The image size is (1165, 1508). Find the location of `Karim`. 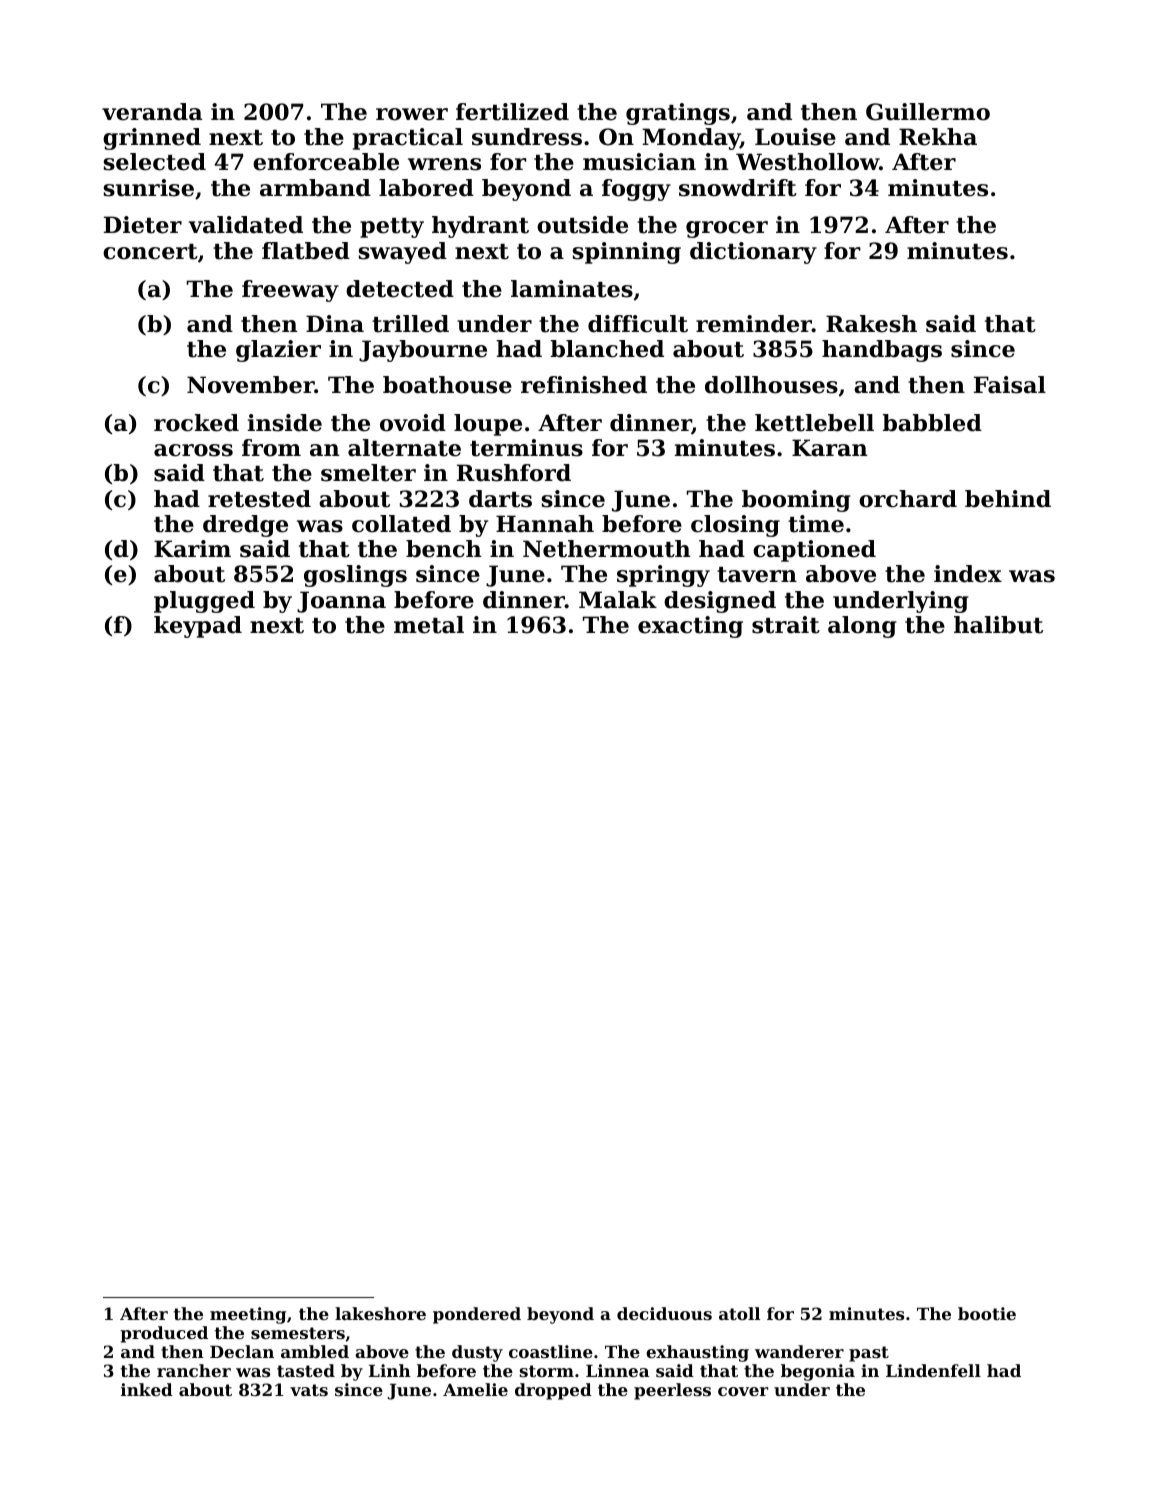

Karim is located at coordinates (192, 549).
